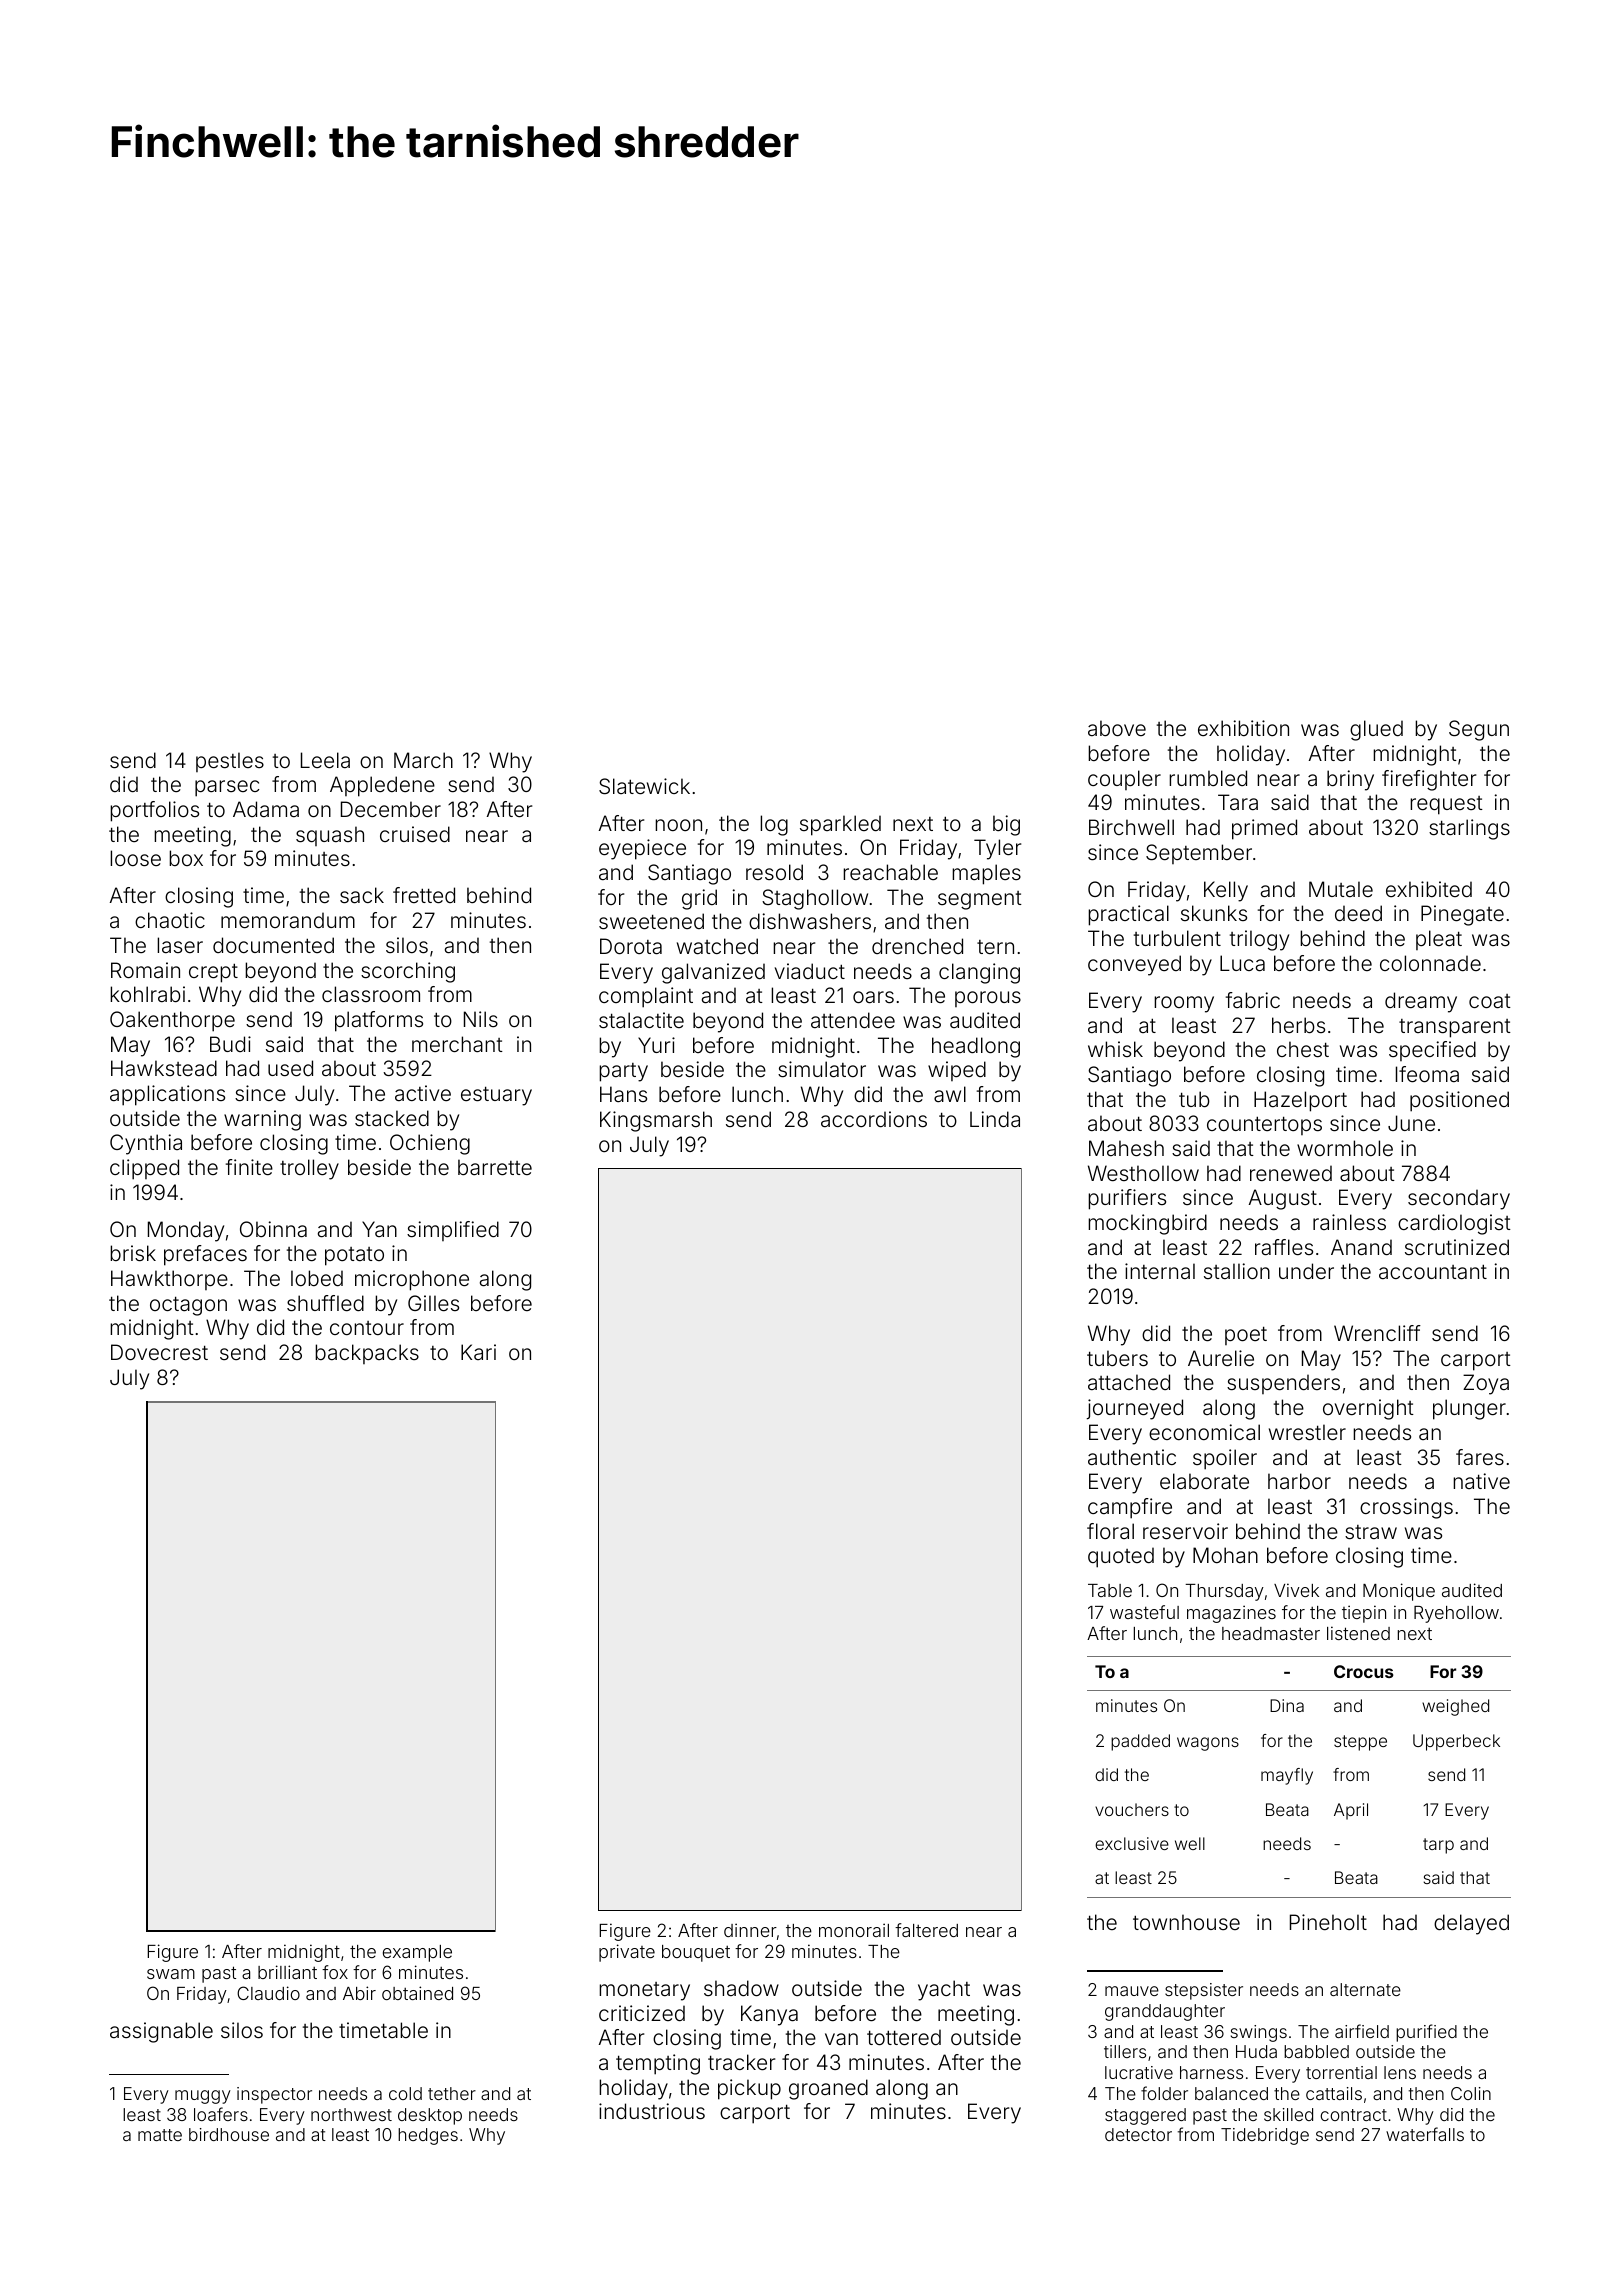 The width and height of the image is (1620, 2292). Describe the element at coordinates (423, 760) in the image. I see `March` at that location.
